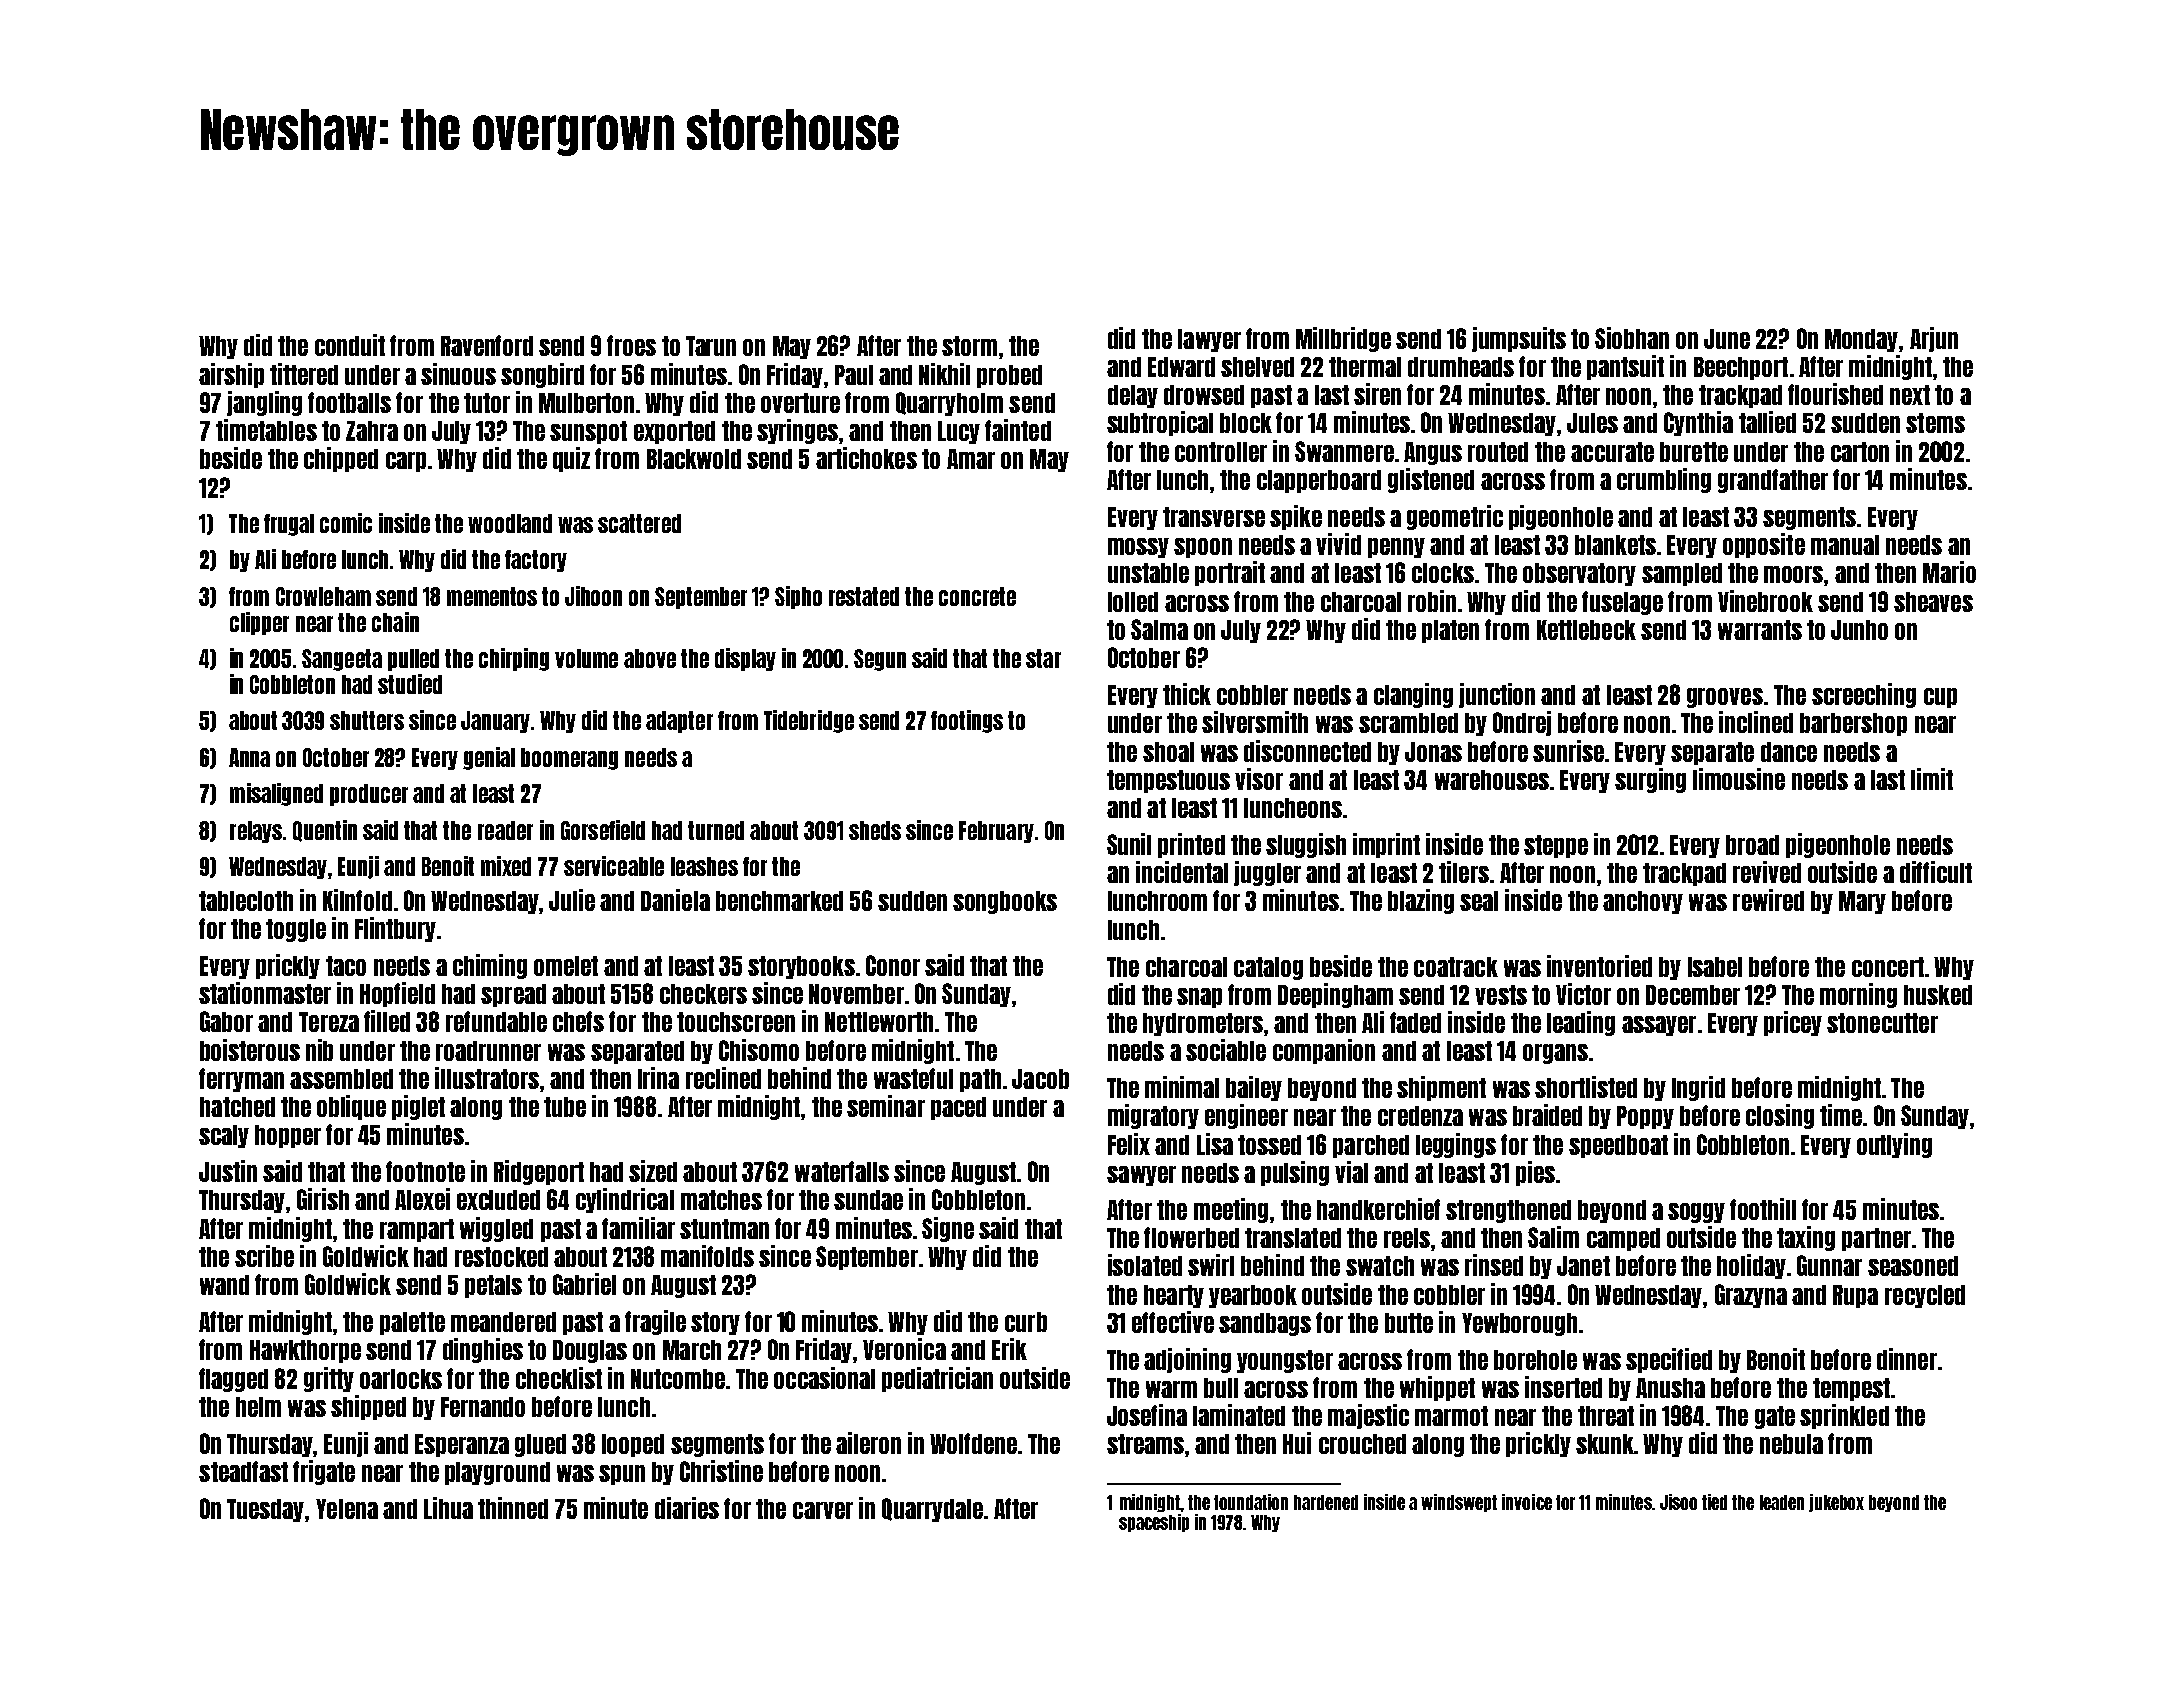 The height and width of the screenshot is (1683, 2178). I want to click on closing, so click(1780, 1116).
